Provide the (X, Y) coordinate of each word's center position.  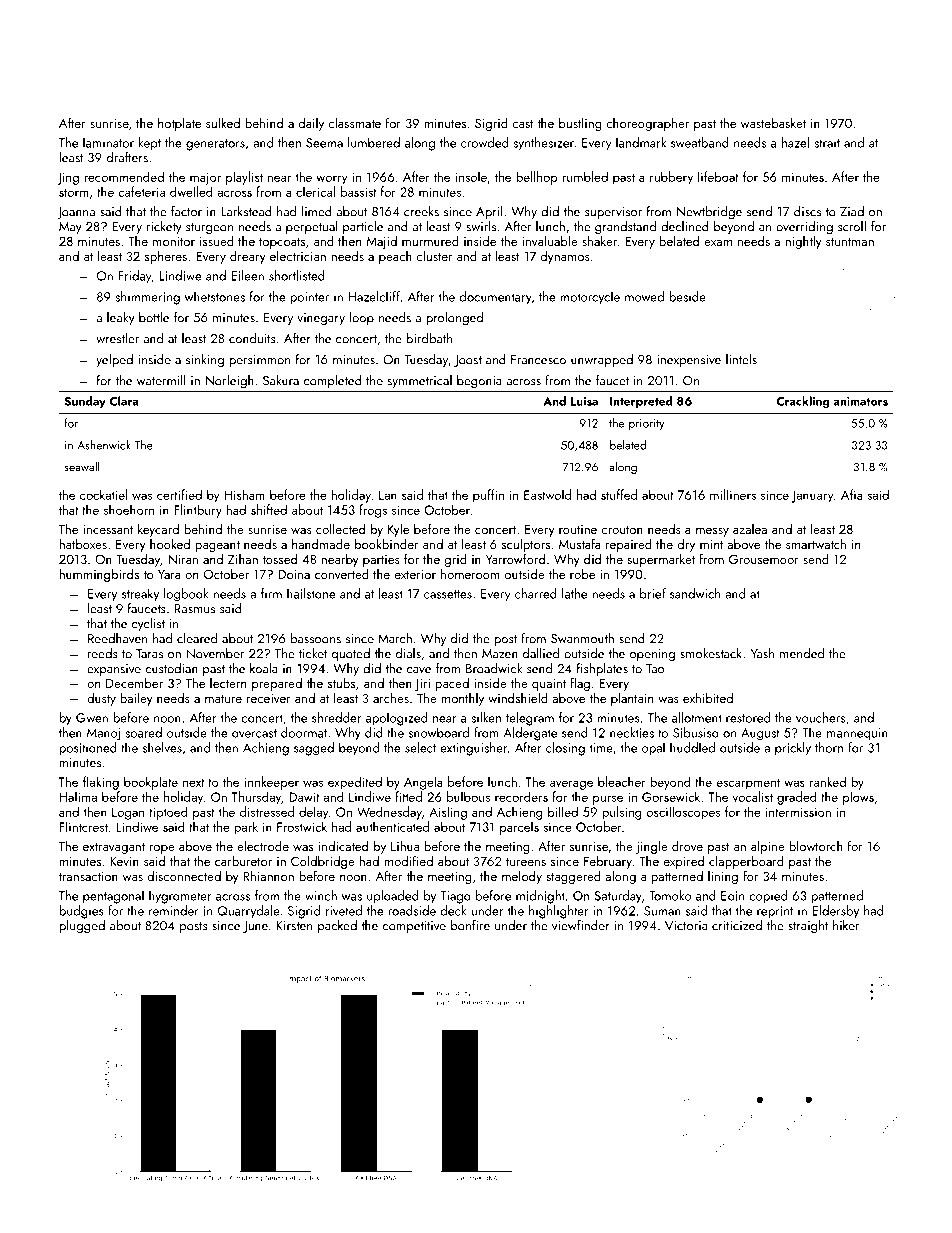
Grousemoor (764, 559)
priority (647, 424)
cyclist (148, 624)
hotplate (179, 124)
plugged (82, 927)
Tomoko (670, 895)
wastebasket (773, 122)
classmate (354, 122)
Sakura (281, 380)
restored (748, 717)
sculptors (526, 545)
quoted (351, 654)
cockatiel (103, 494)
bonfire (470, 925)
